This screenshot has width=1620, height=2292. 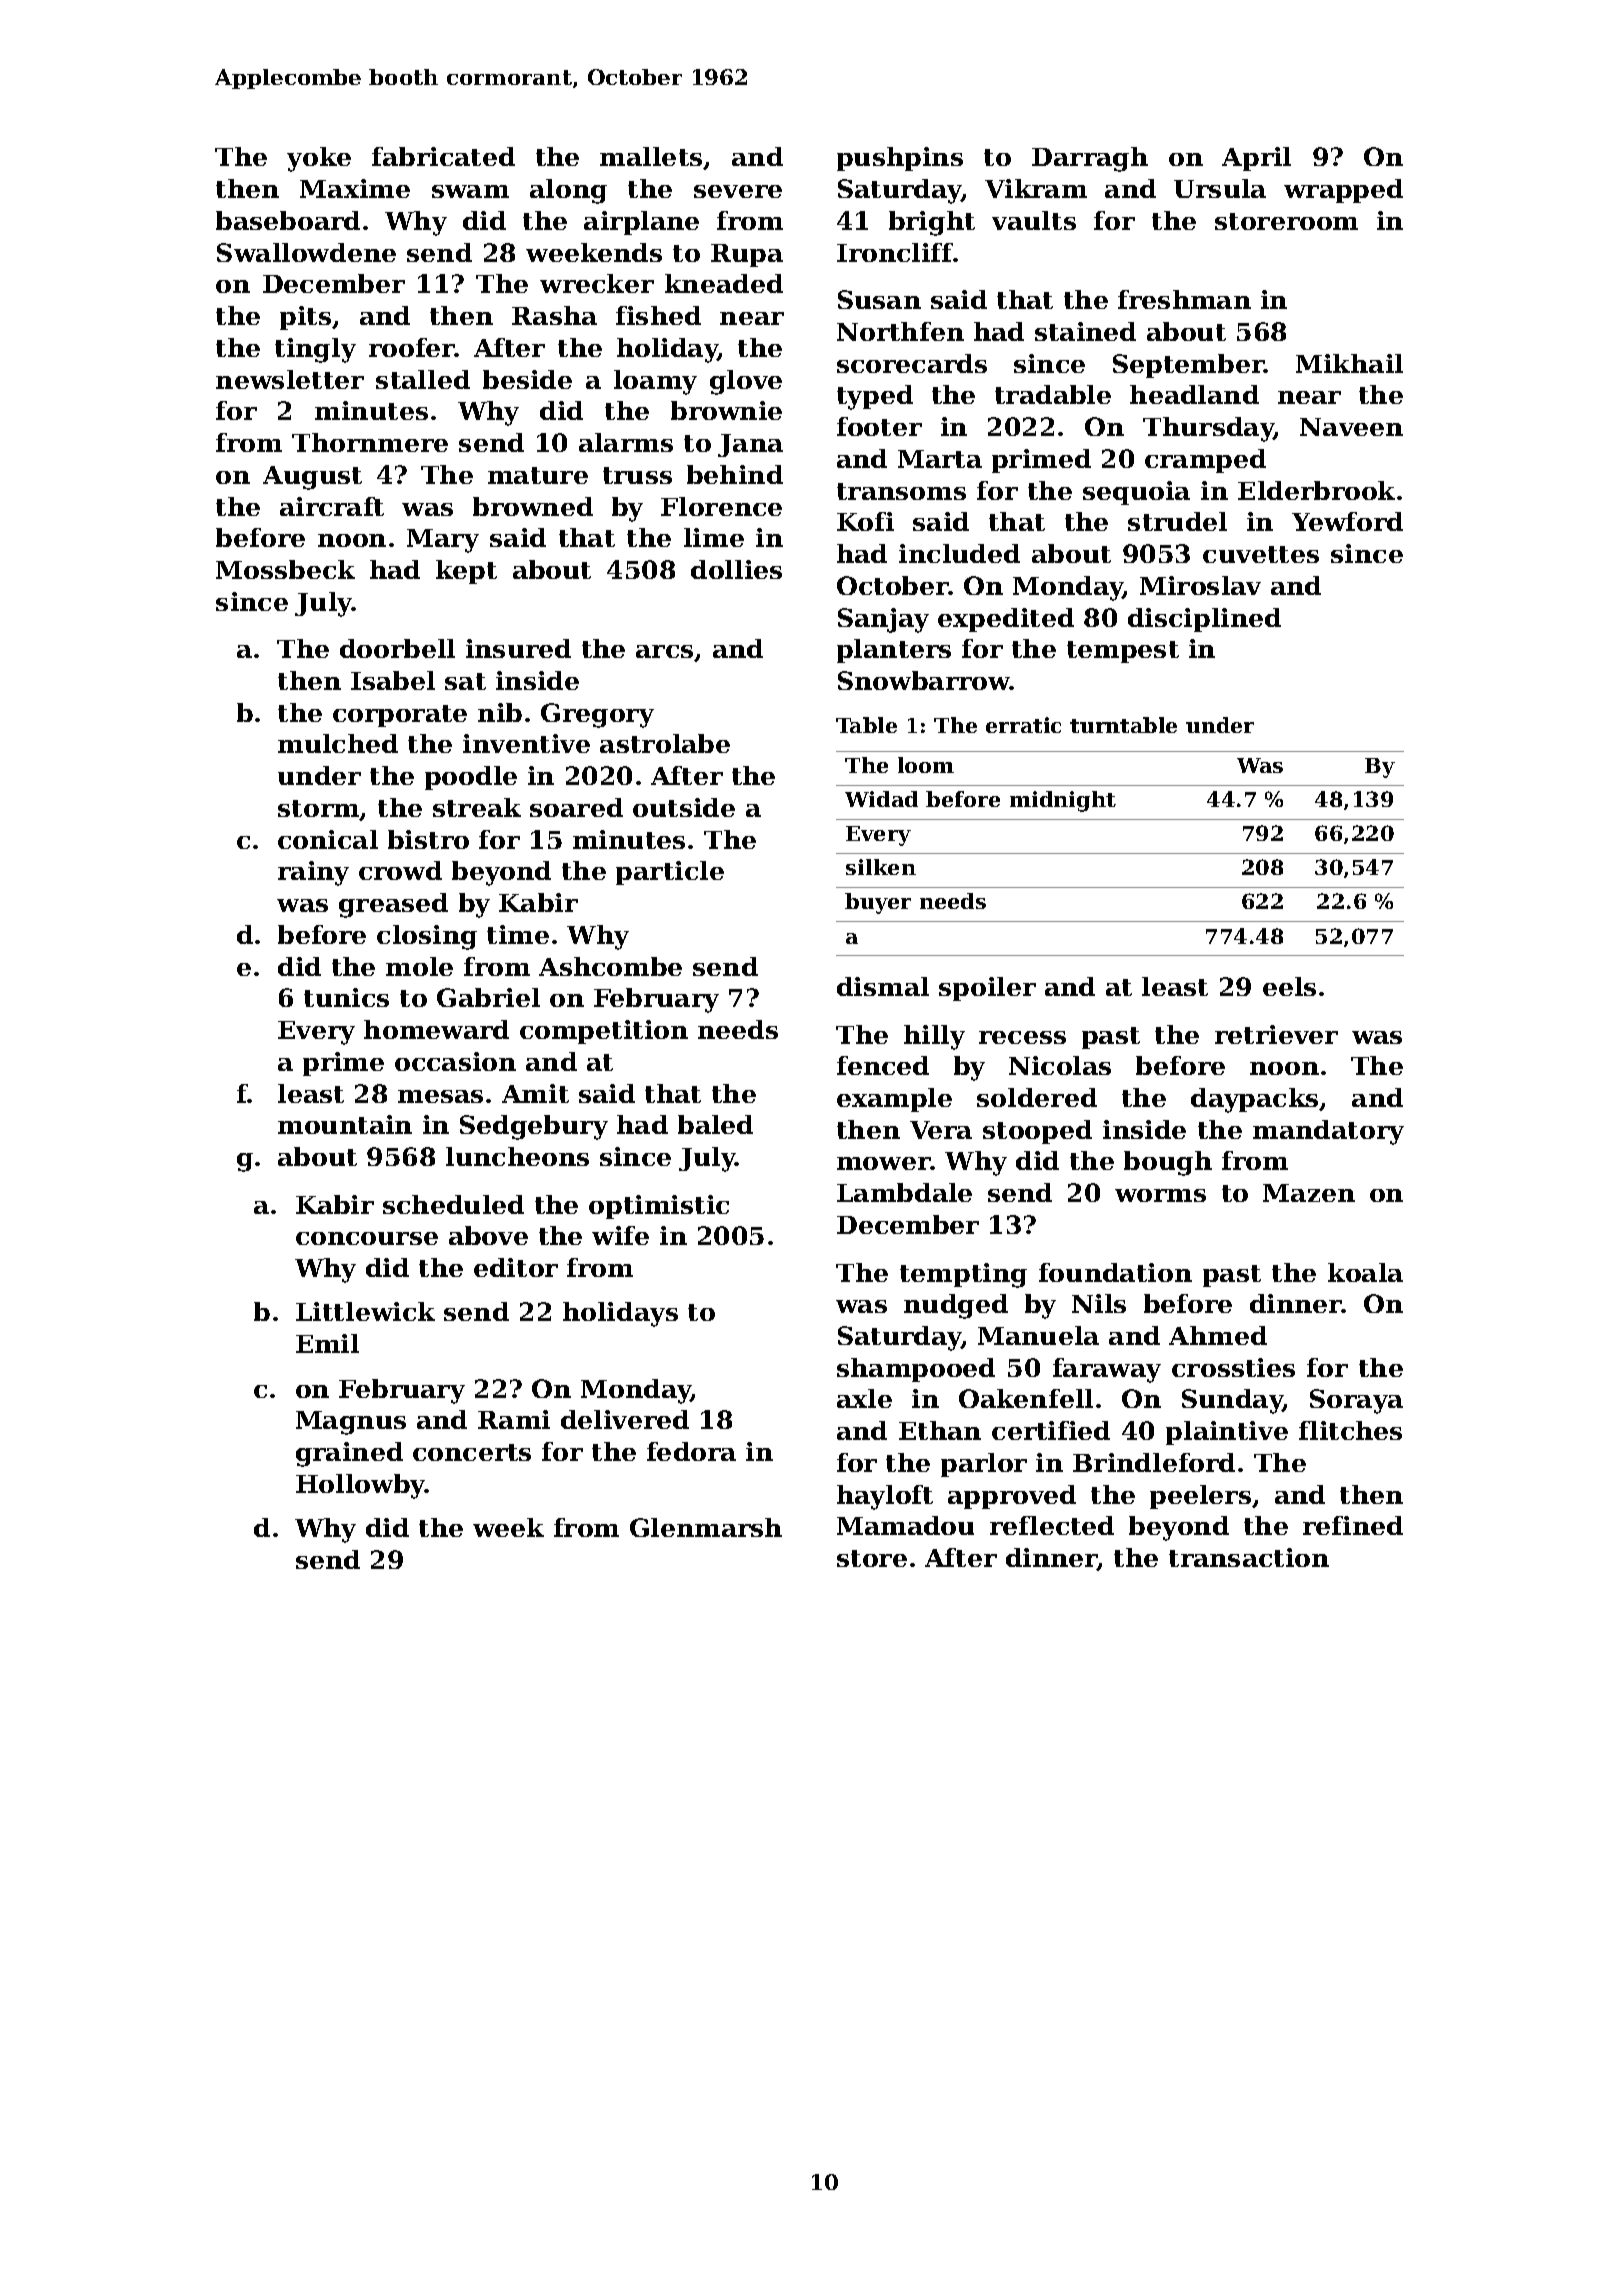 I want to click on Elderbrook, so click(x=1316, y=490).
